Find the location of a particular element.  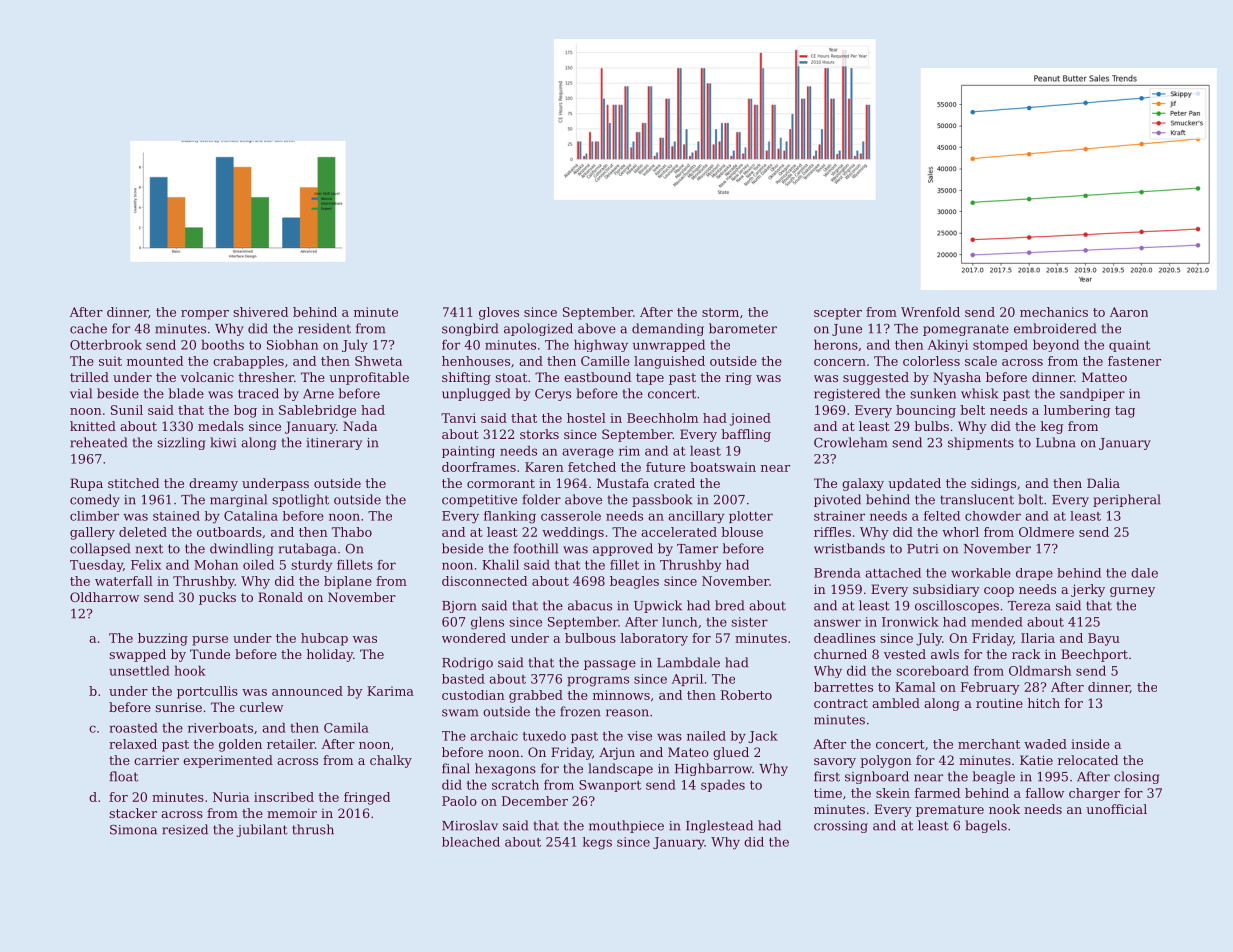

hitch is located at coordinates (1044, 703).
